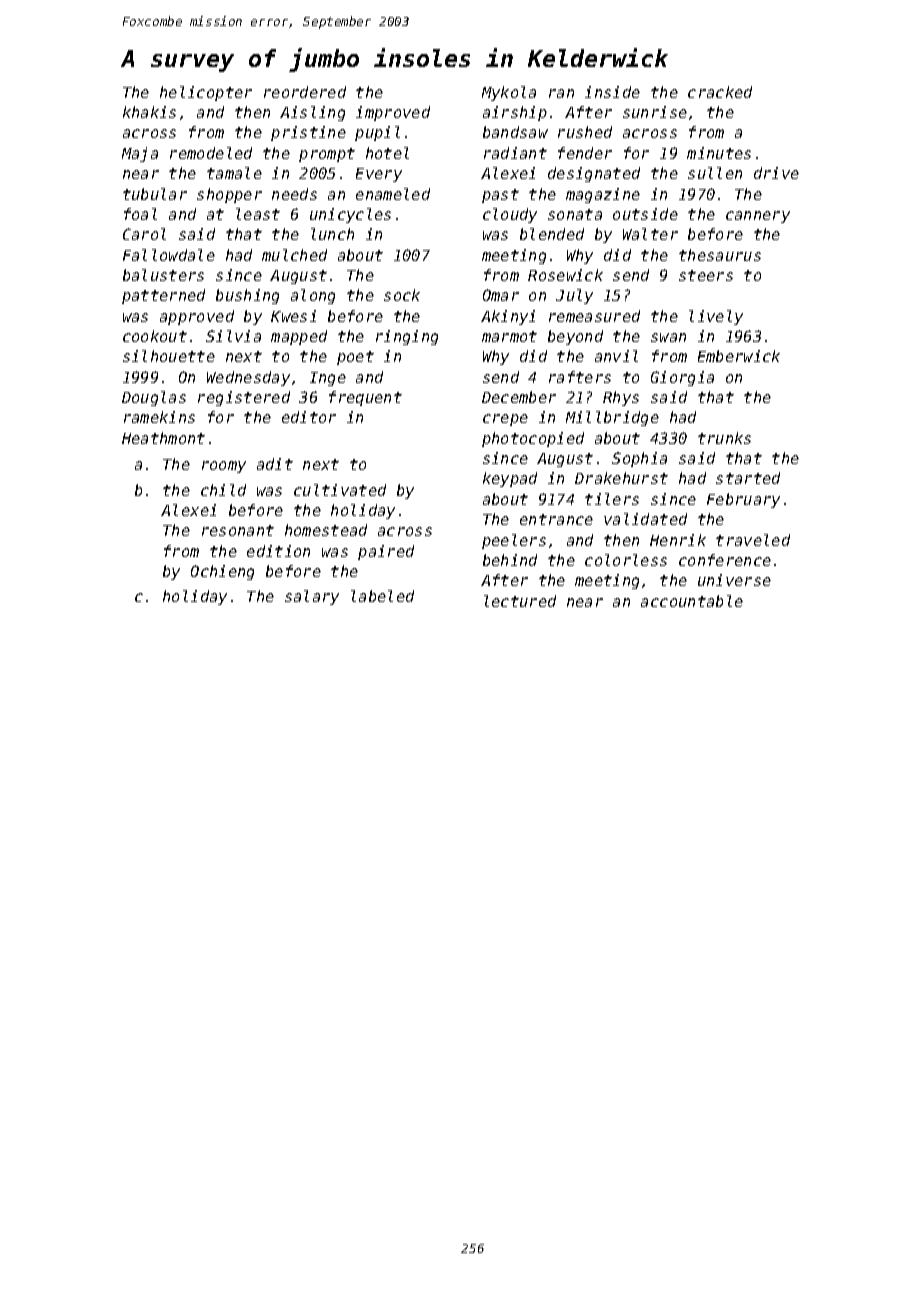  What do you see at coordinates (211, 153) in the image?
I see `remodeled` at bounding box center [211, 153].
